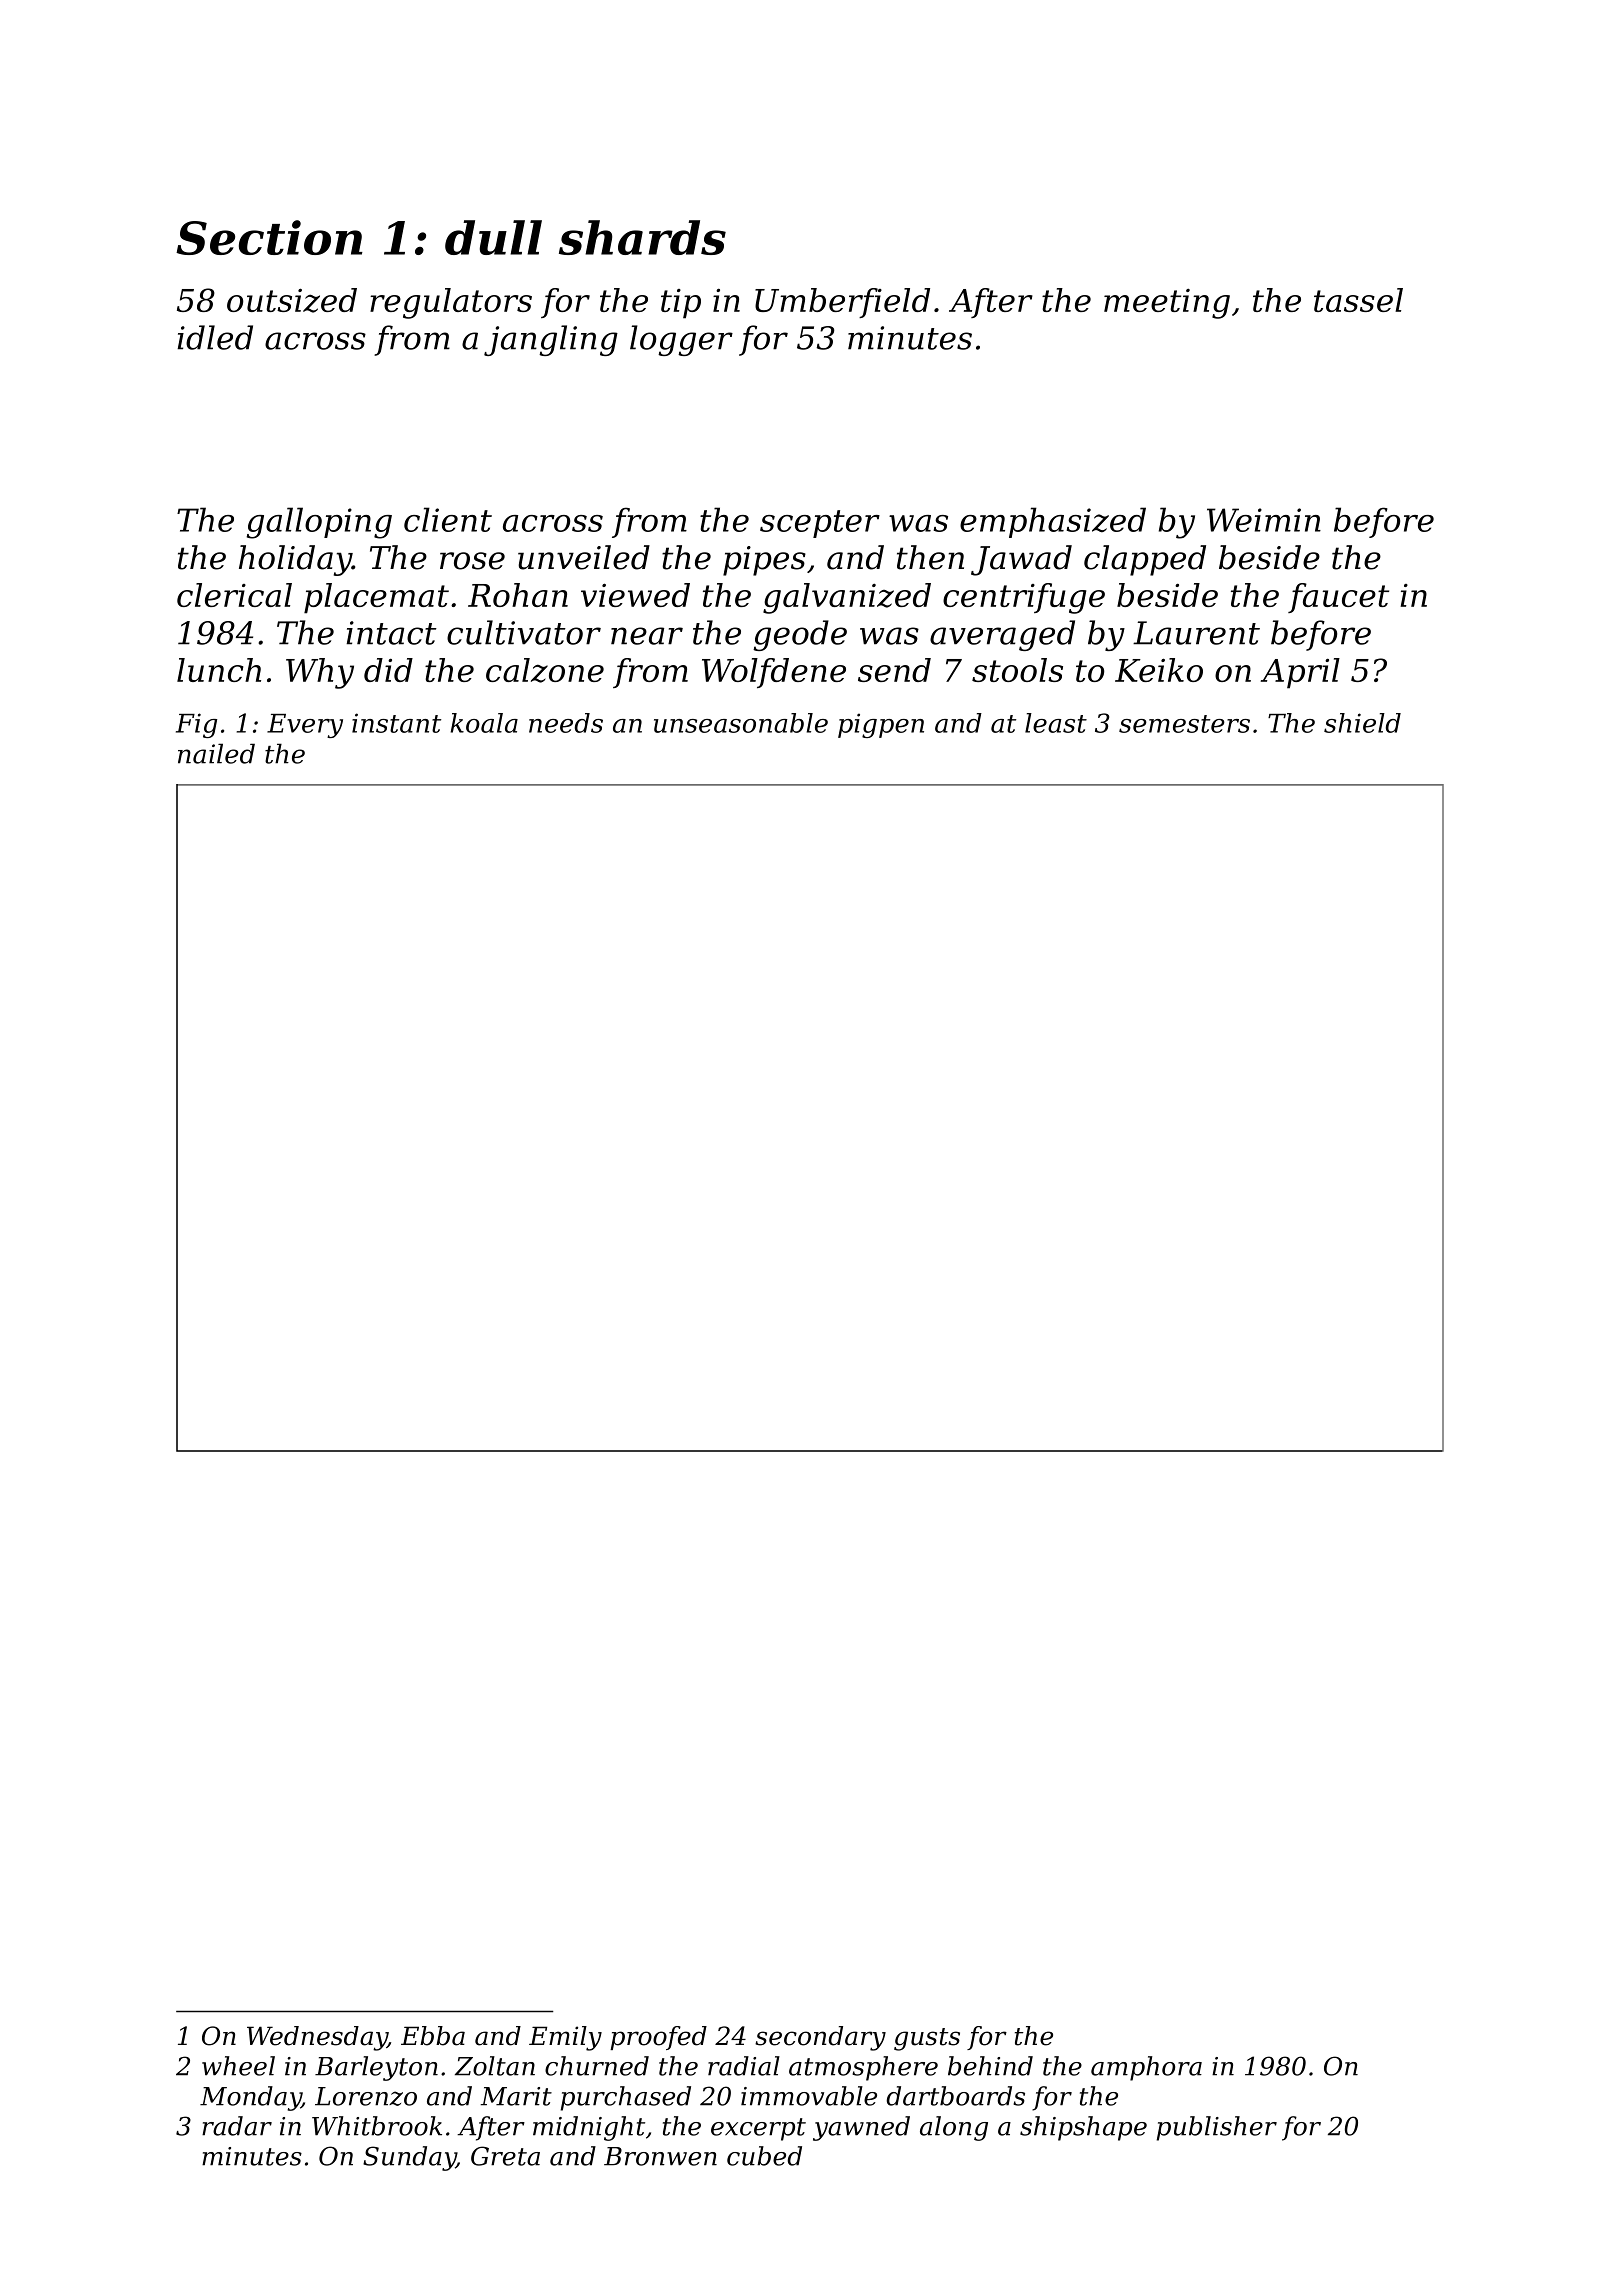 Image resolution: width=1620 pixels, height=2292 pixels. Describe the element at coordinates (1083, 2128) in the page. I see `shipshape` at that location.
